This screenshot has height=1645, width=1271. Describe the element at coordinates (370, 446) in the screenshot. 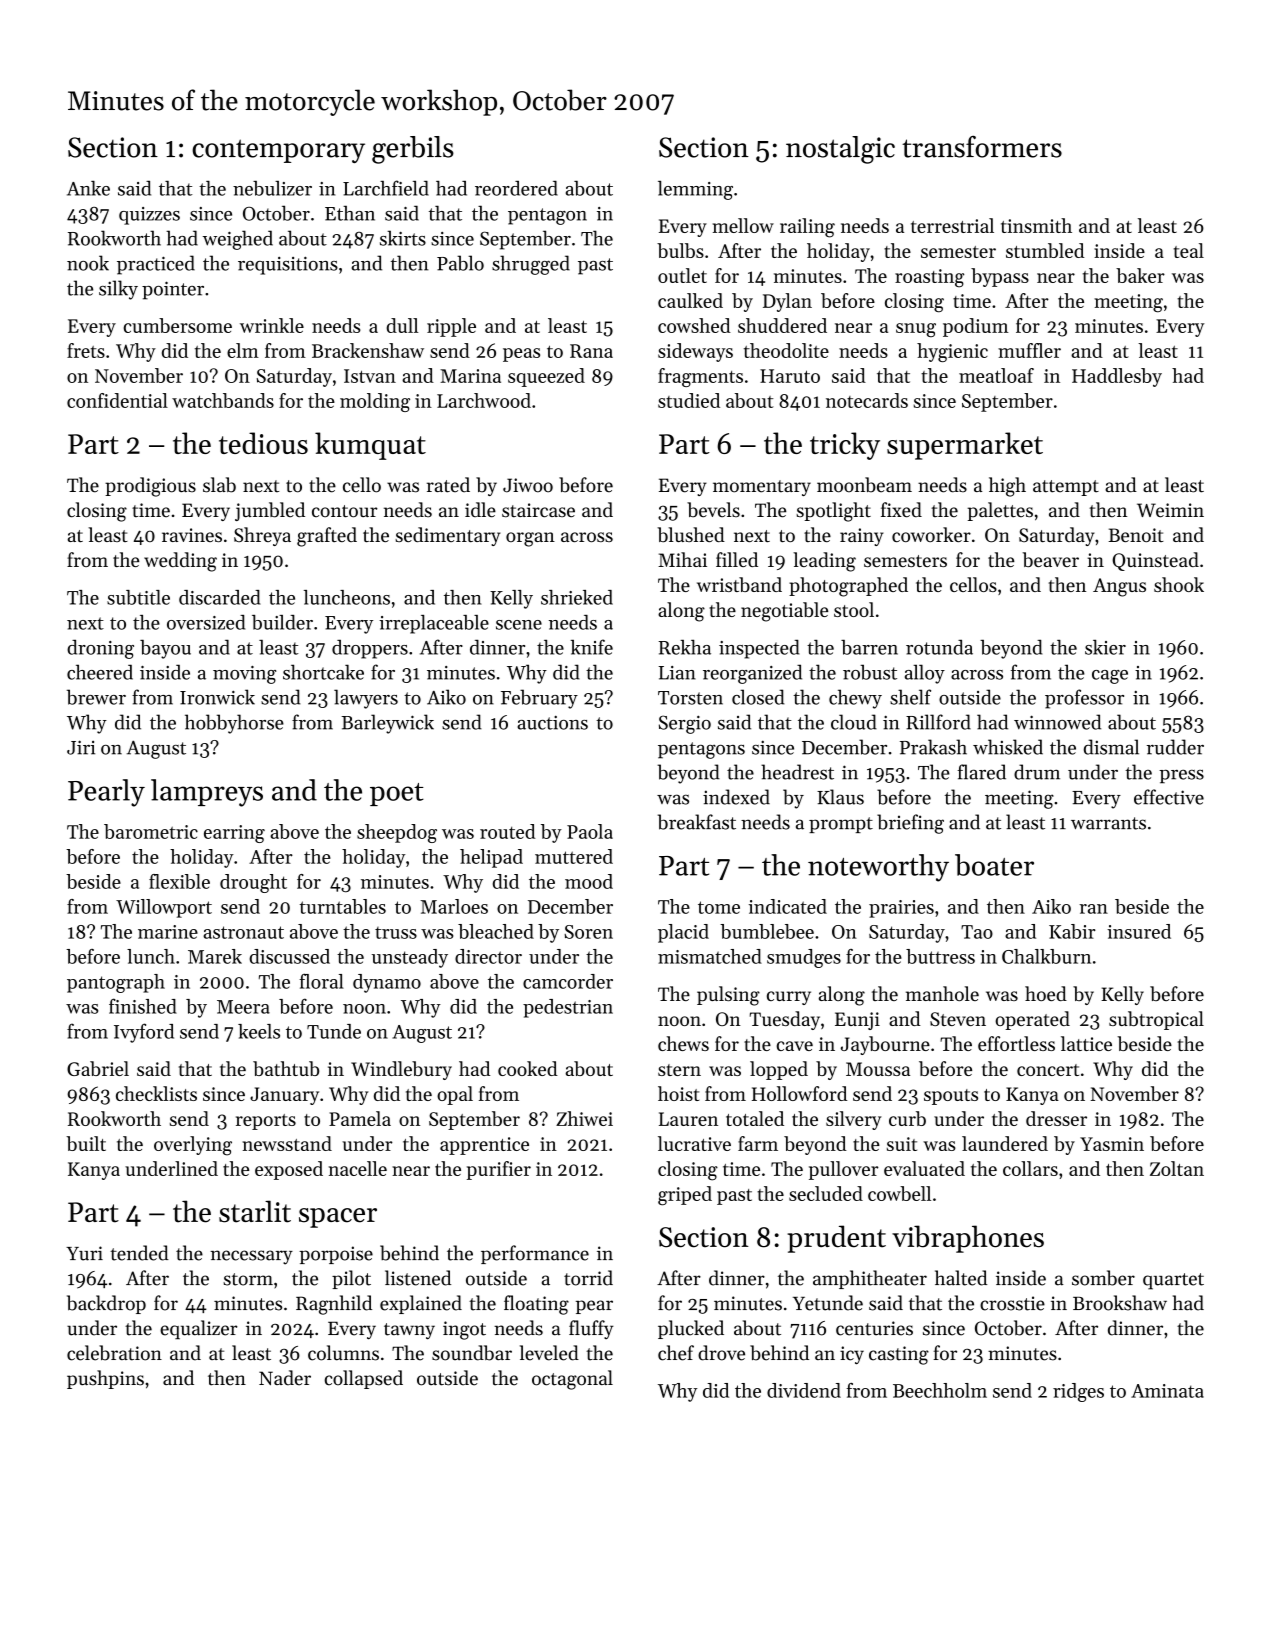

I see `kumquat` at that location.
